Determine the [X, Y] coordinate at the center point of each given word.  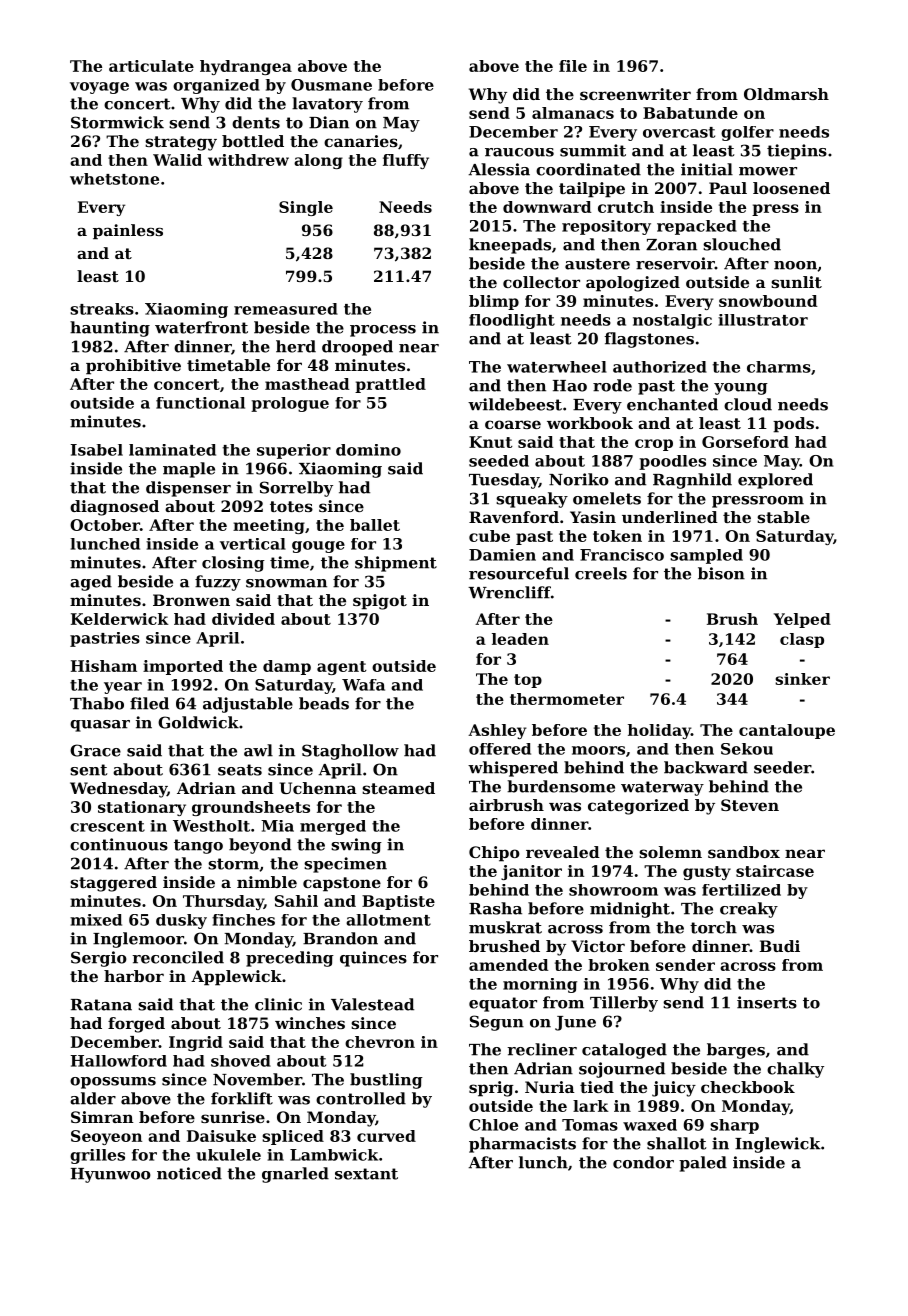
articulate [151, 66]
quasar [100, 726]
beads [324, 703]
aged [91, 583]
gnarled [295, 1175]
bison [721, 573]
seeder [782, 767]
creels [601, 573]
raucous [519, 152]
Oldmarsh [786, 94]
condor [643, 1162]
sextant [366, 1174]
